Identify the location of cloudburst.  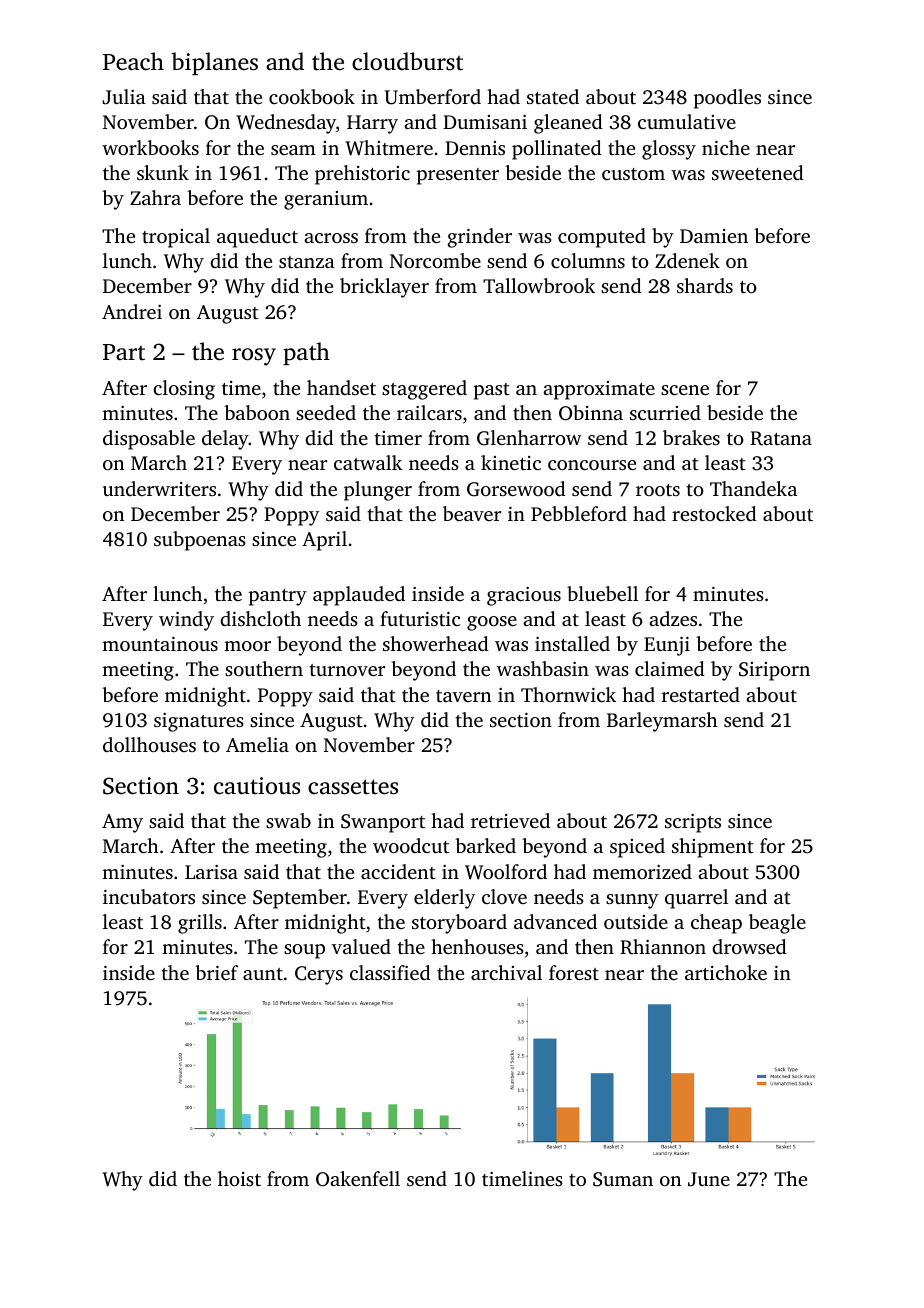
(407, 61).
